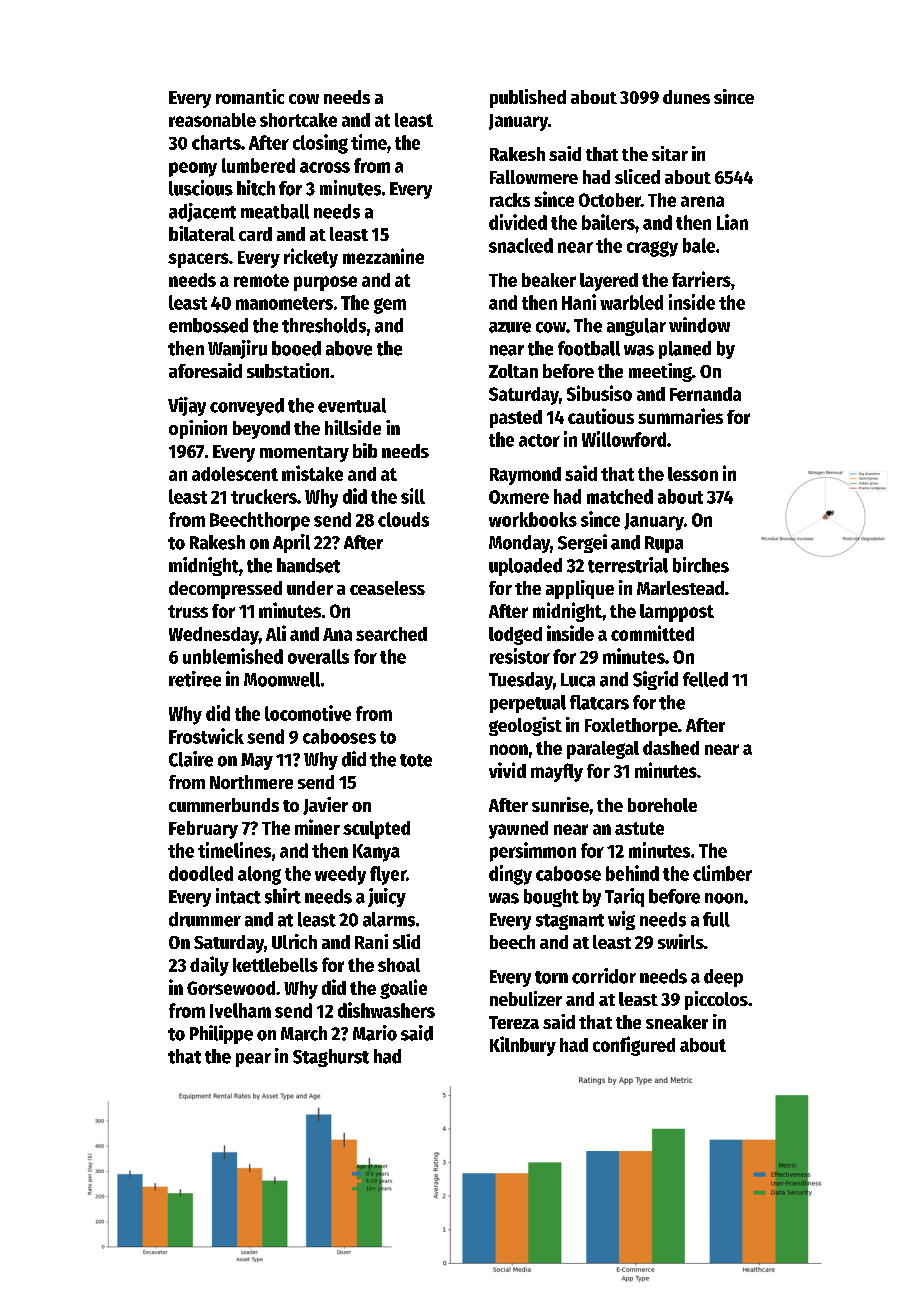 This document has width=924, height=1311. What do you see at coordinates (308, 713) in the document?
I see `locomotive` at bounding box center [308, 713].
